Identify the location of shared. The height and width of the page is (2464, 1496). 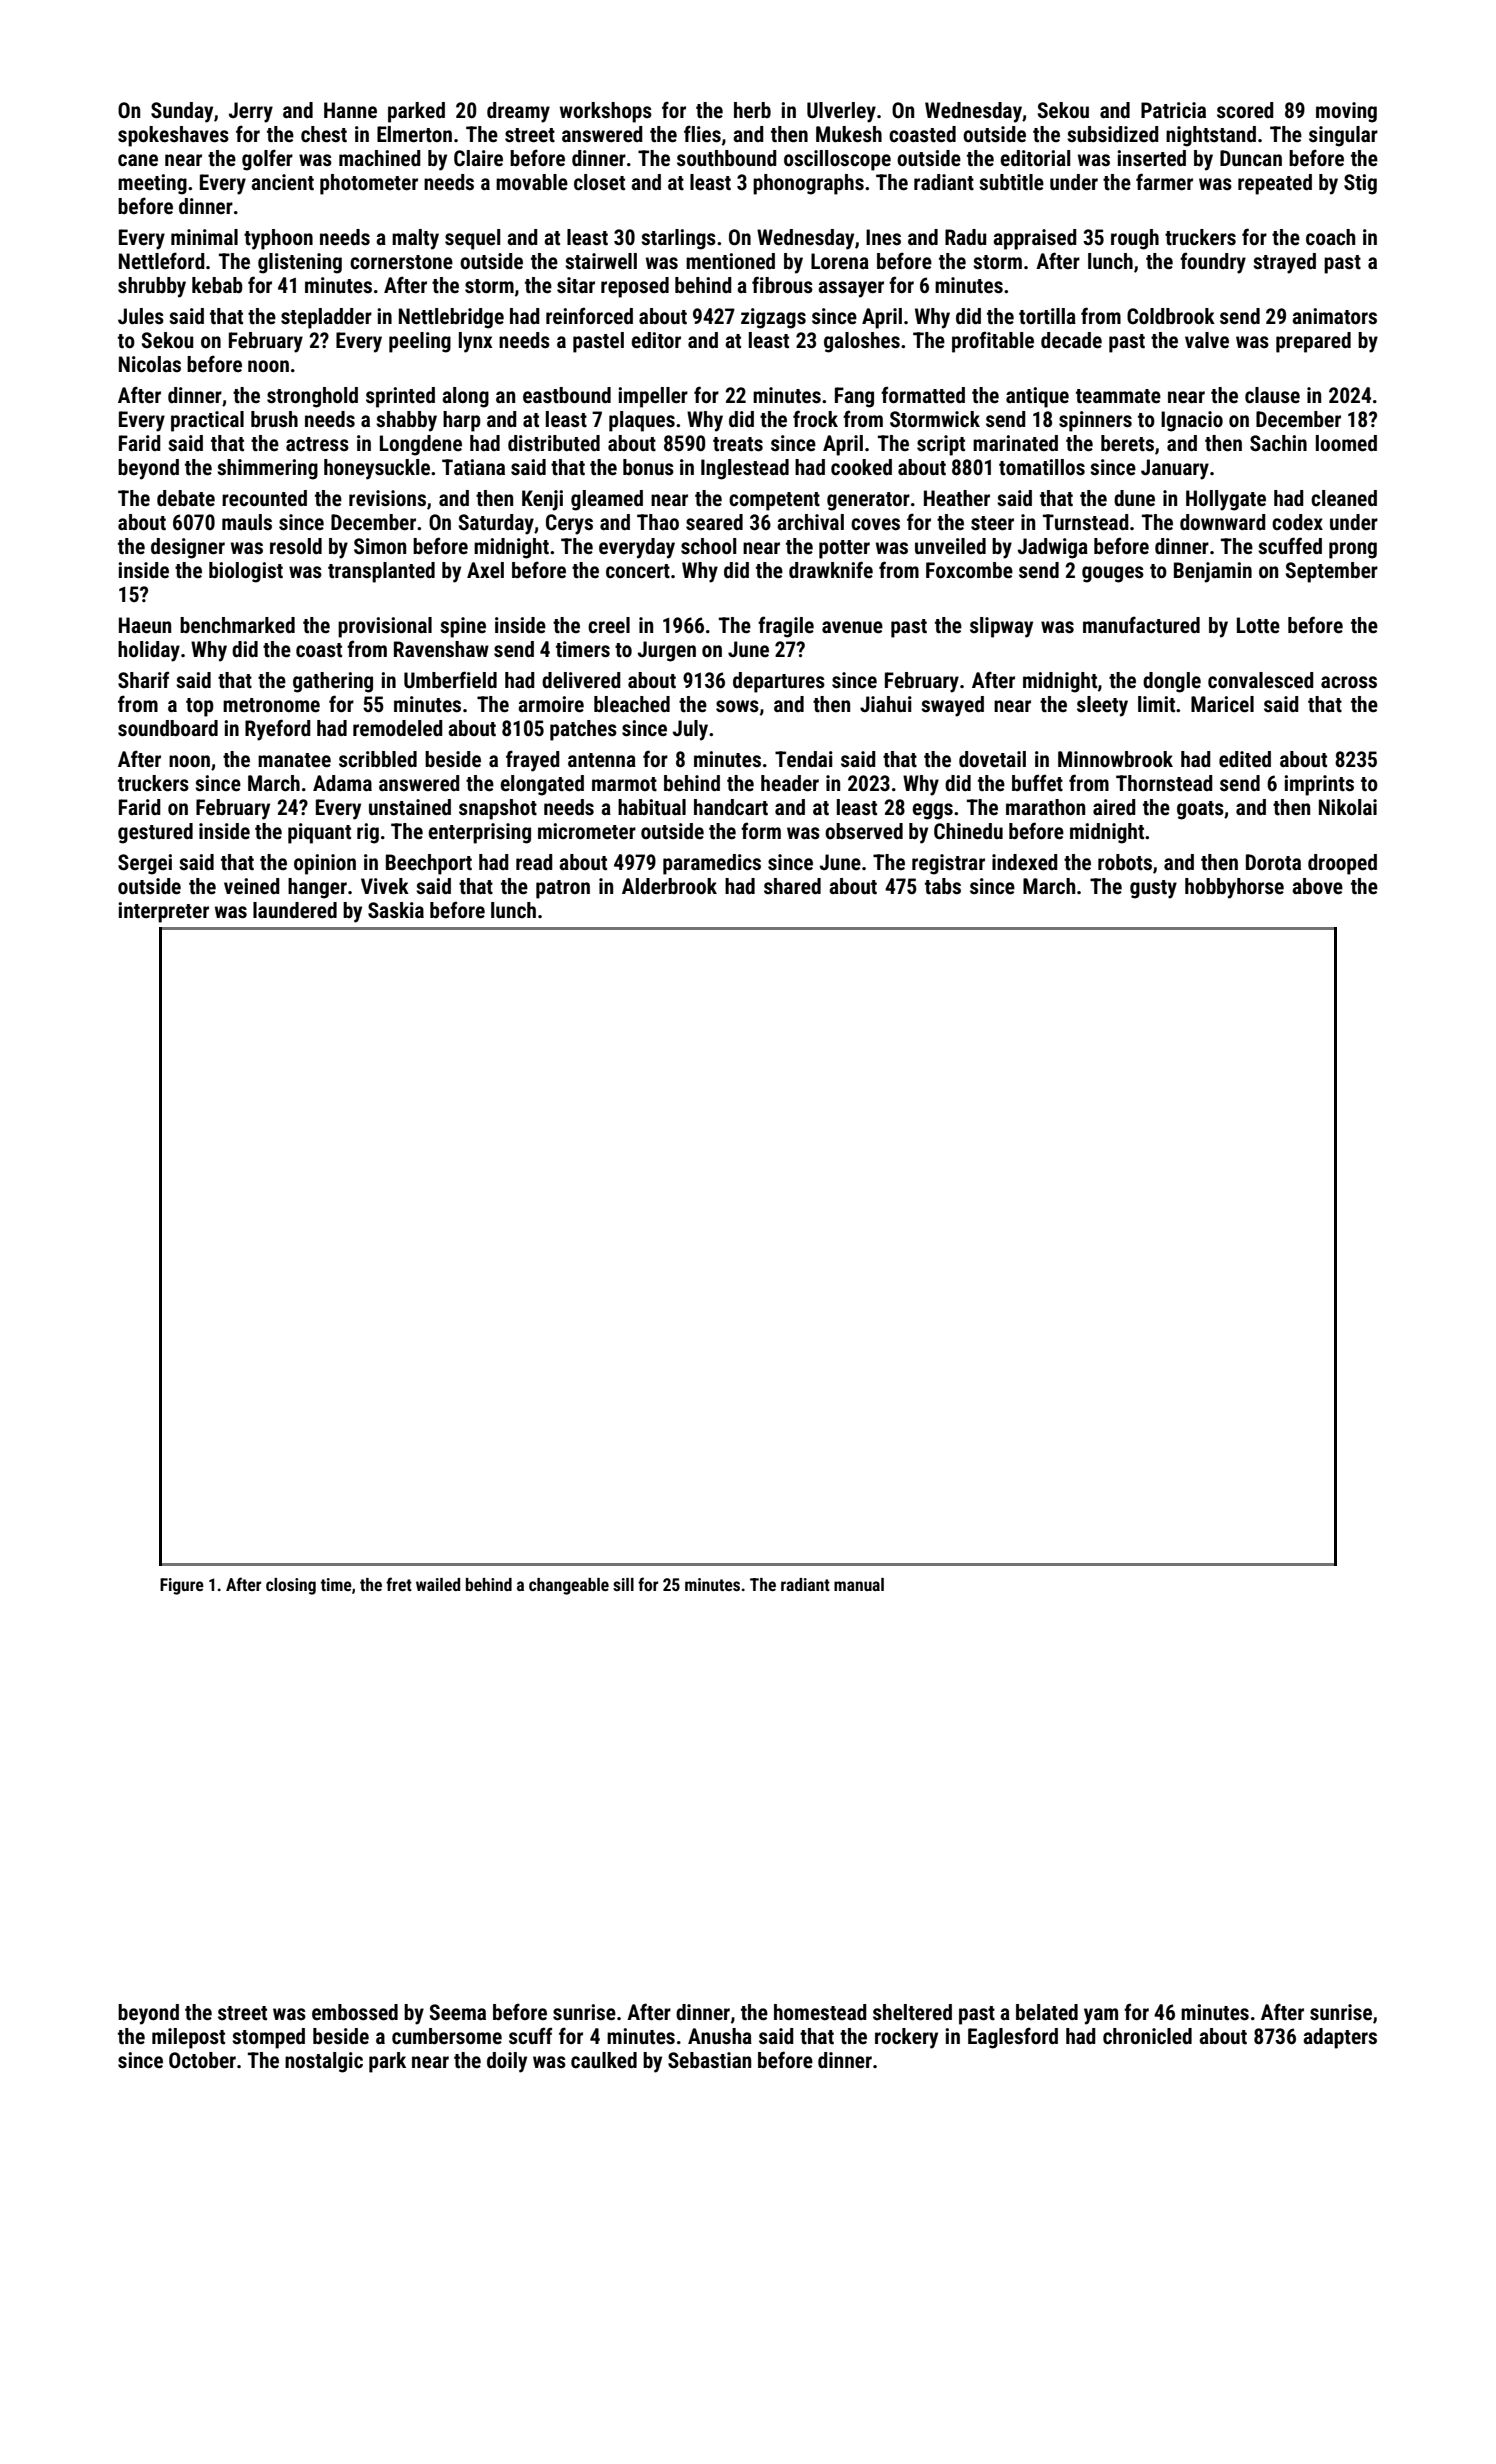
(792, 886).
